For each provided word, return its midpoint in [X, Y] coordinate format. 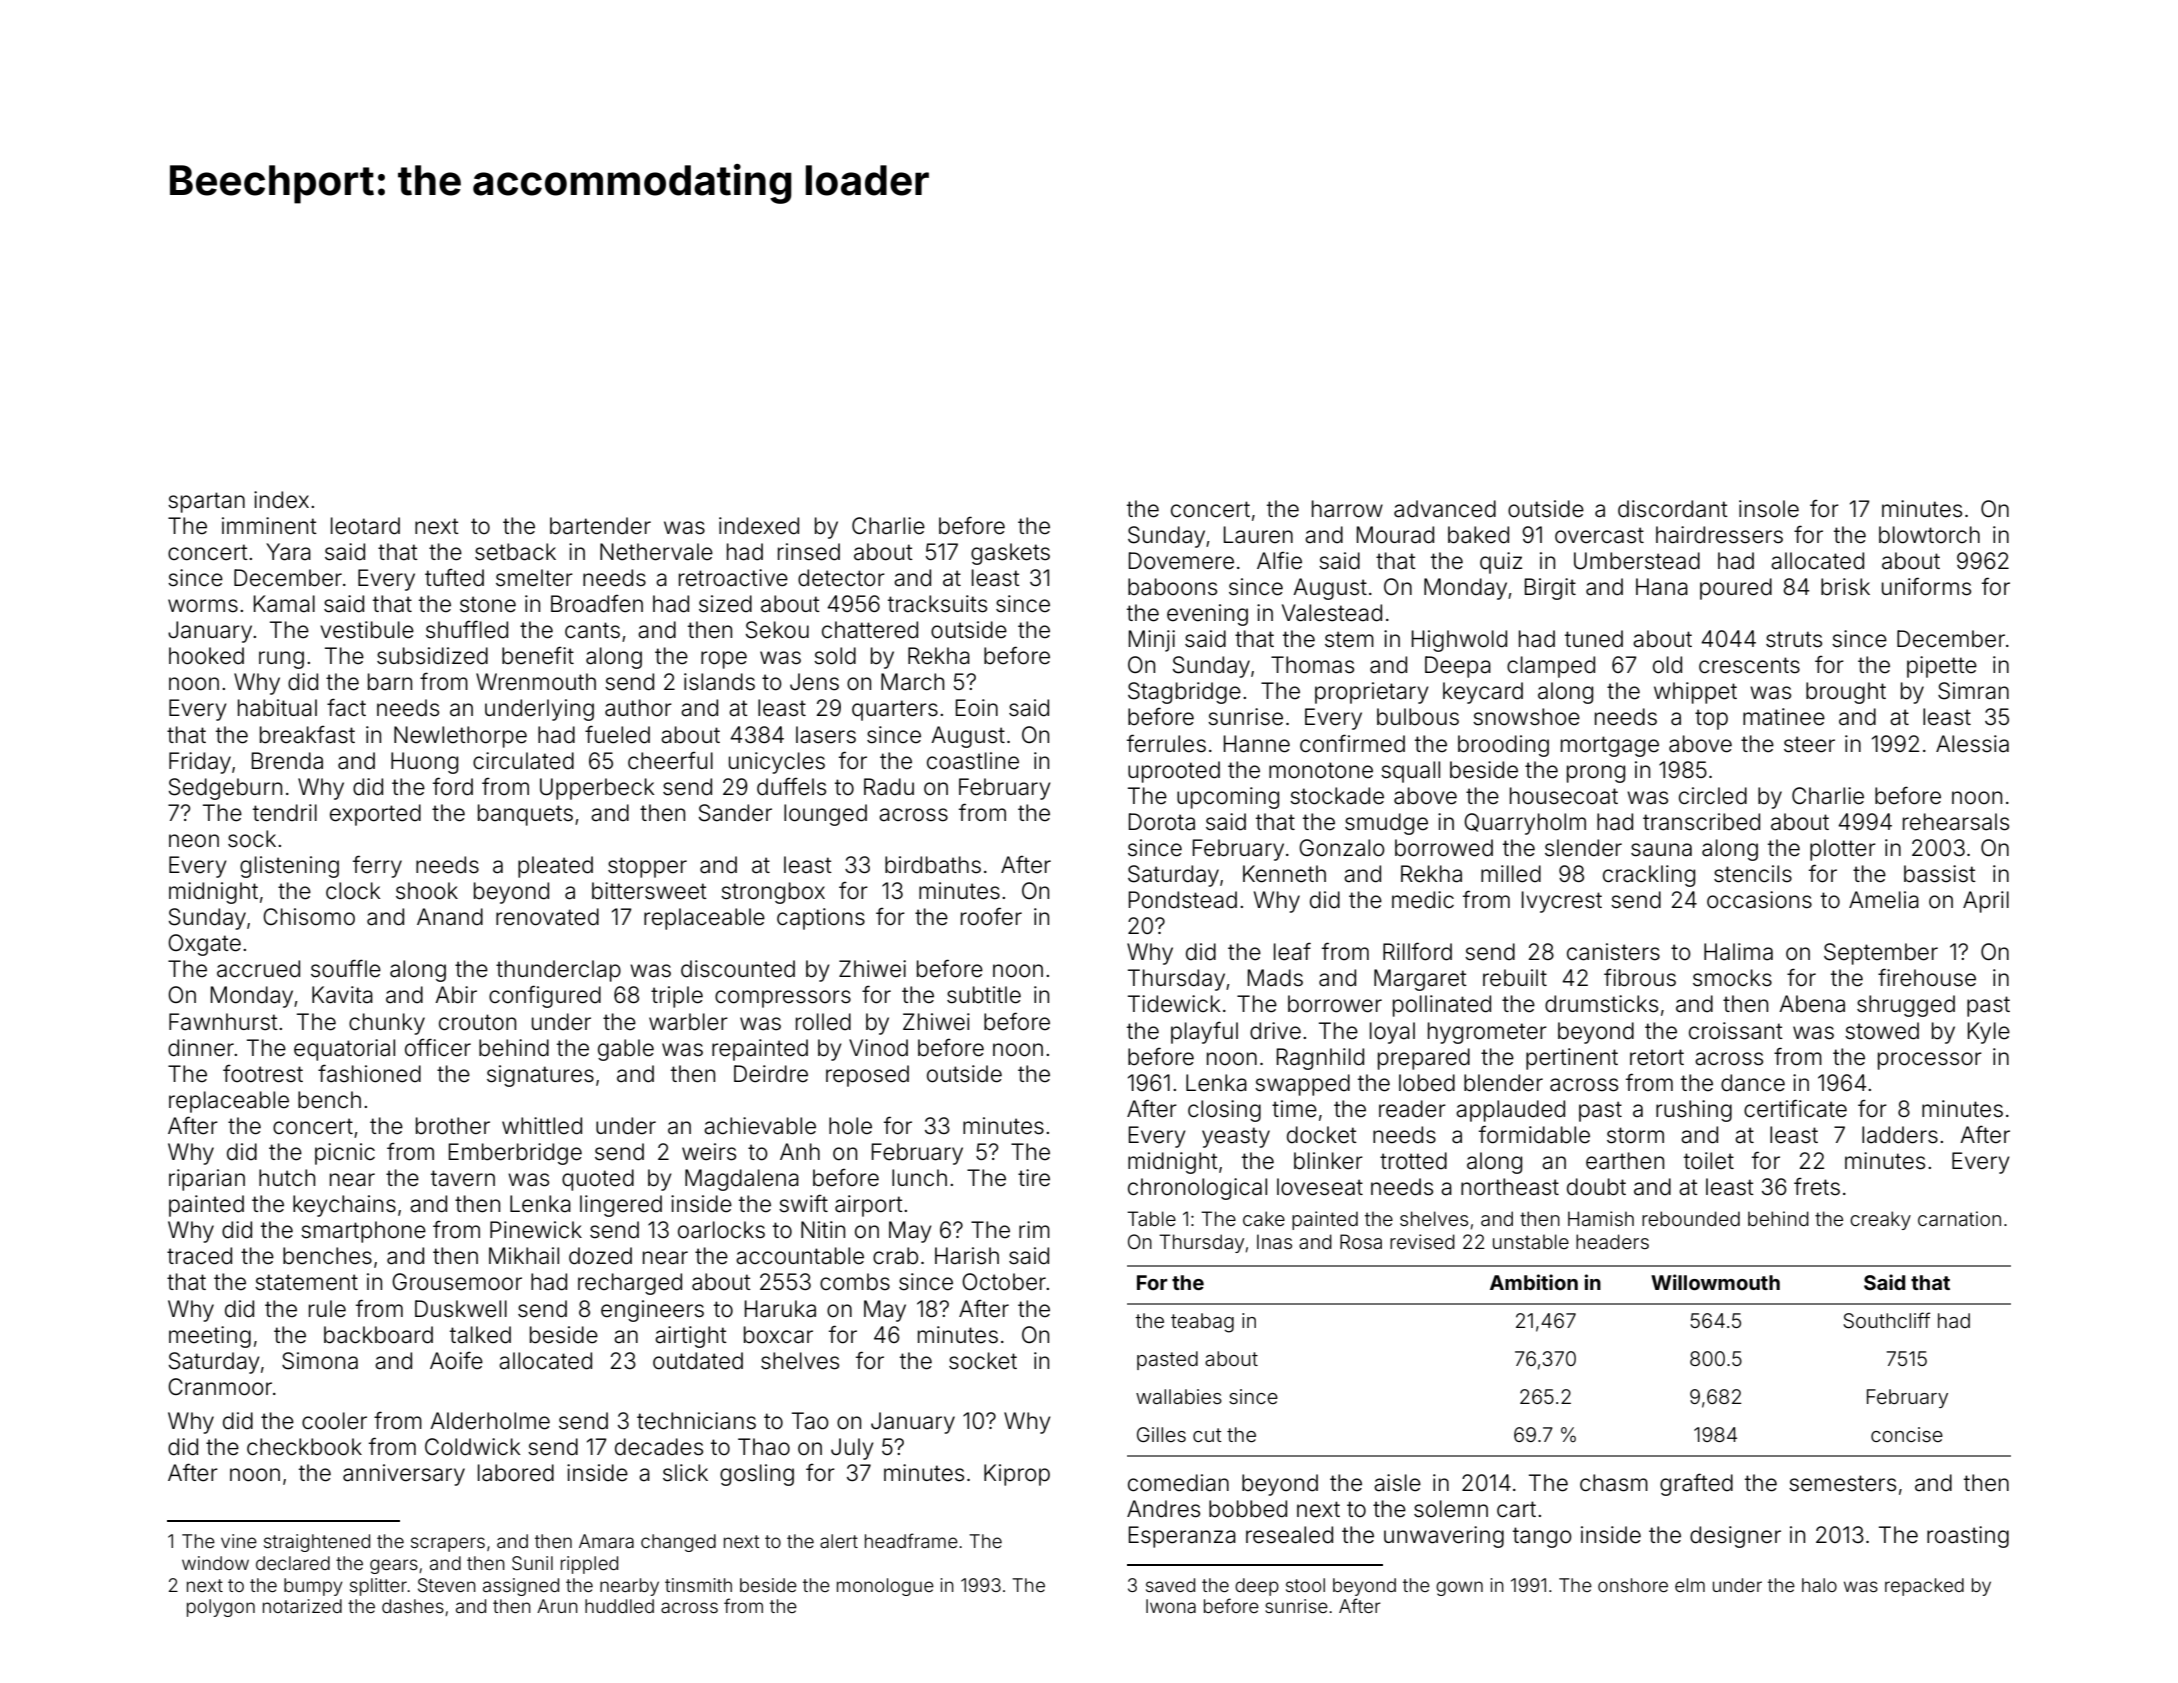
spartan [206, 502]
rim [1034, 1229]
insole [1769, 509]
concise [1907, 1434]
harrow [1347, 509]
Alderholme [490, 1421]
